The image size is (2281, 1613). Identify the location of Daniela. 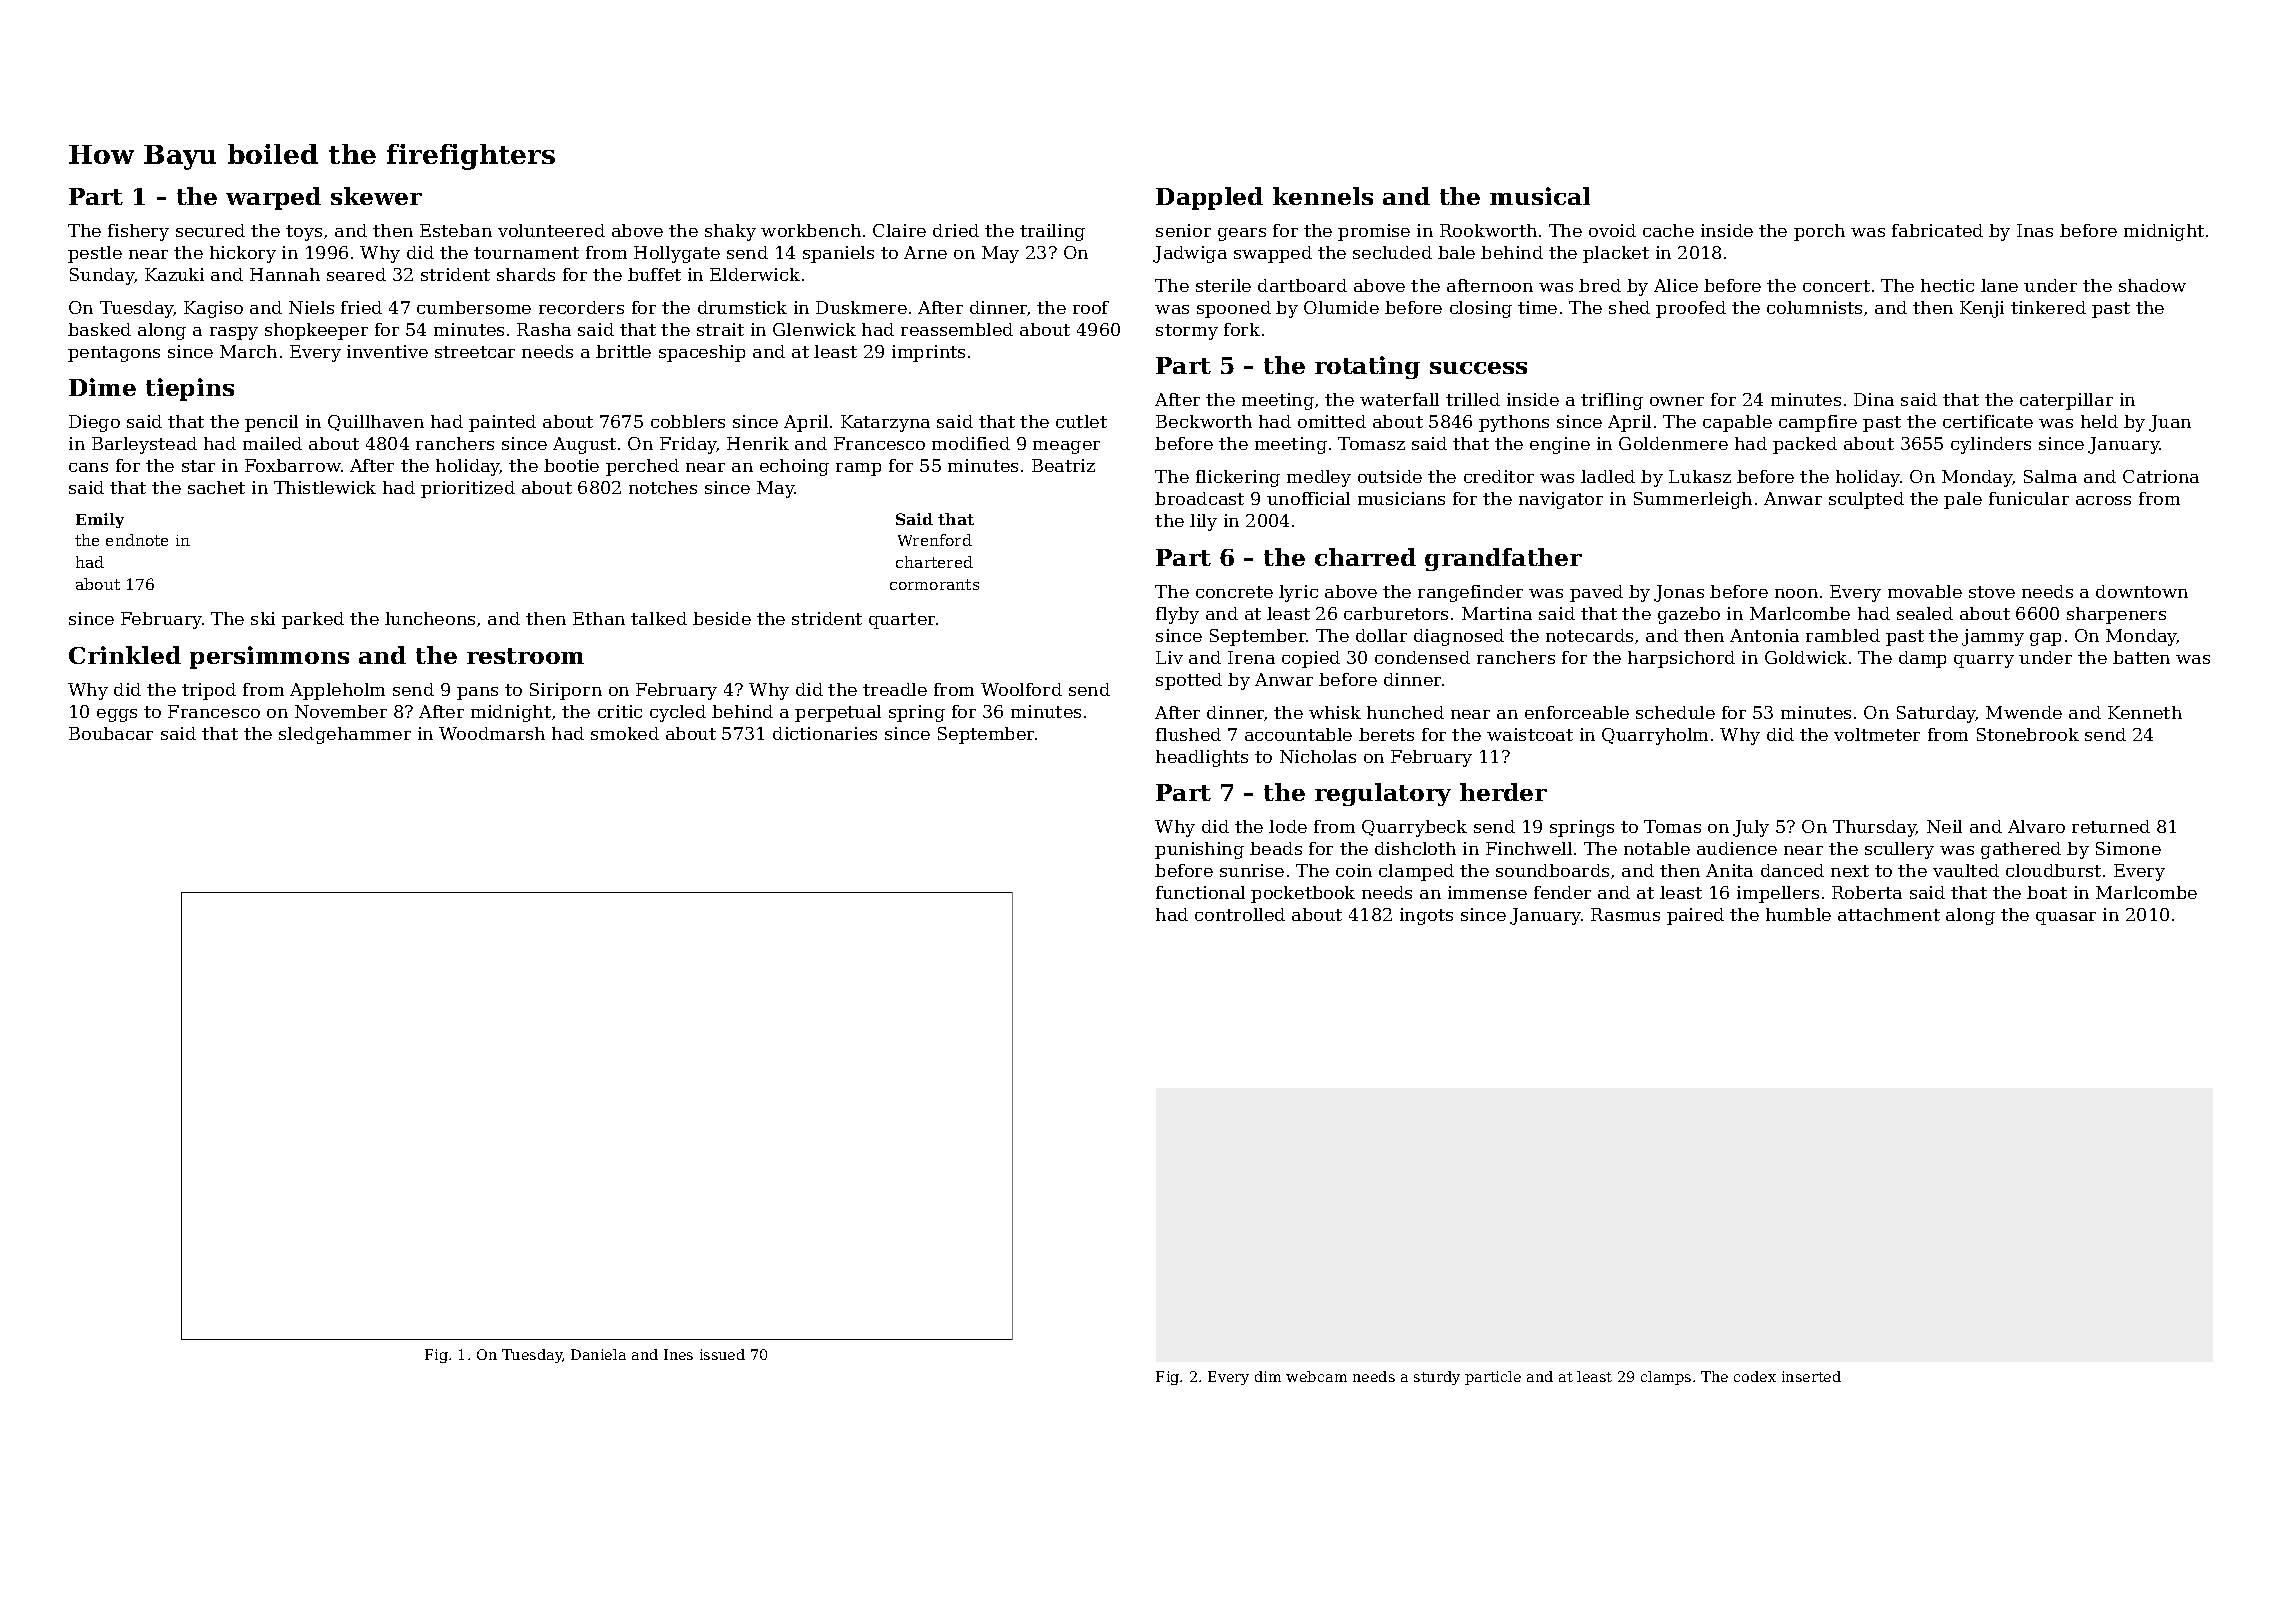
(598, 1354).
